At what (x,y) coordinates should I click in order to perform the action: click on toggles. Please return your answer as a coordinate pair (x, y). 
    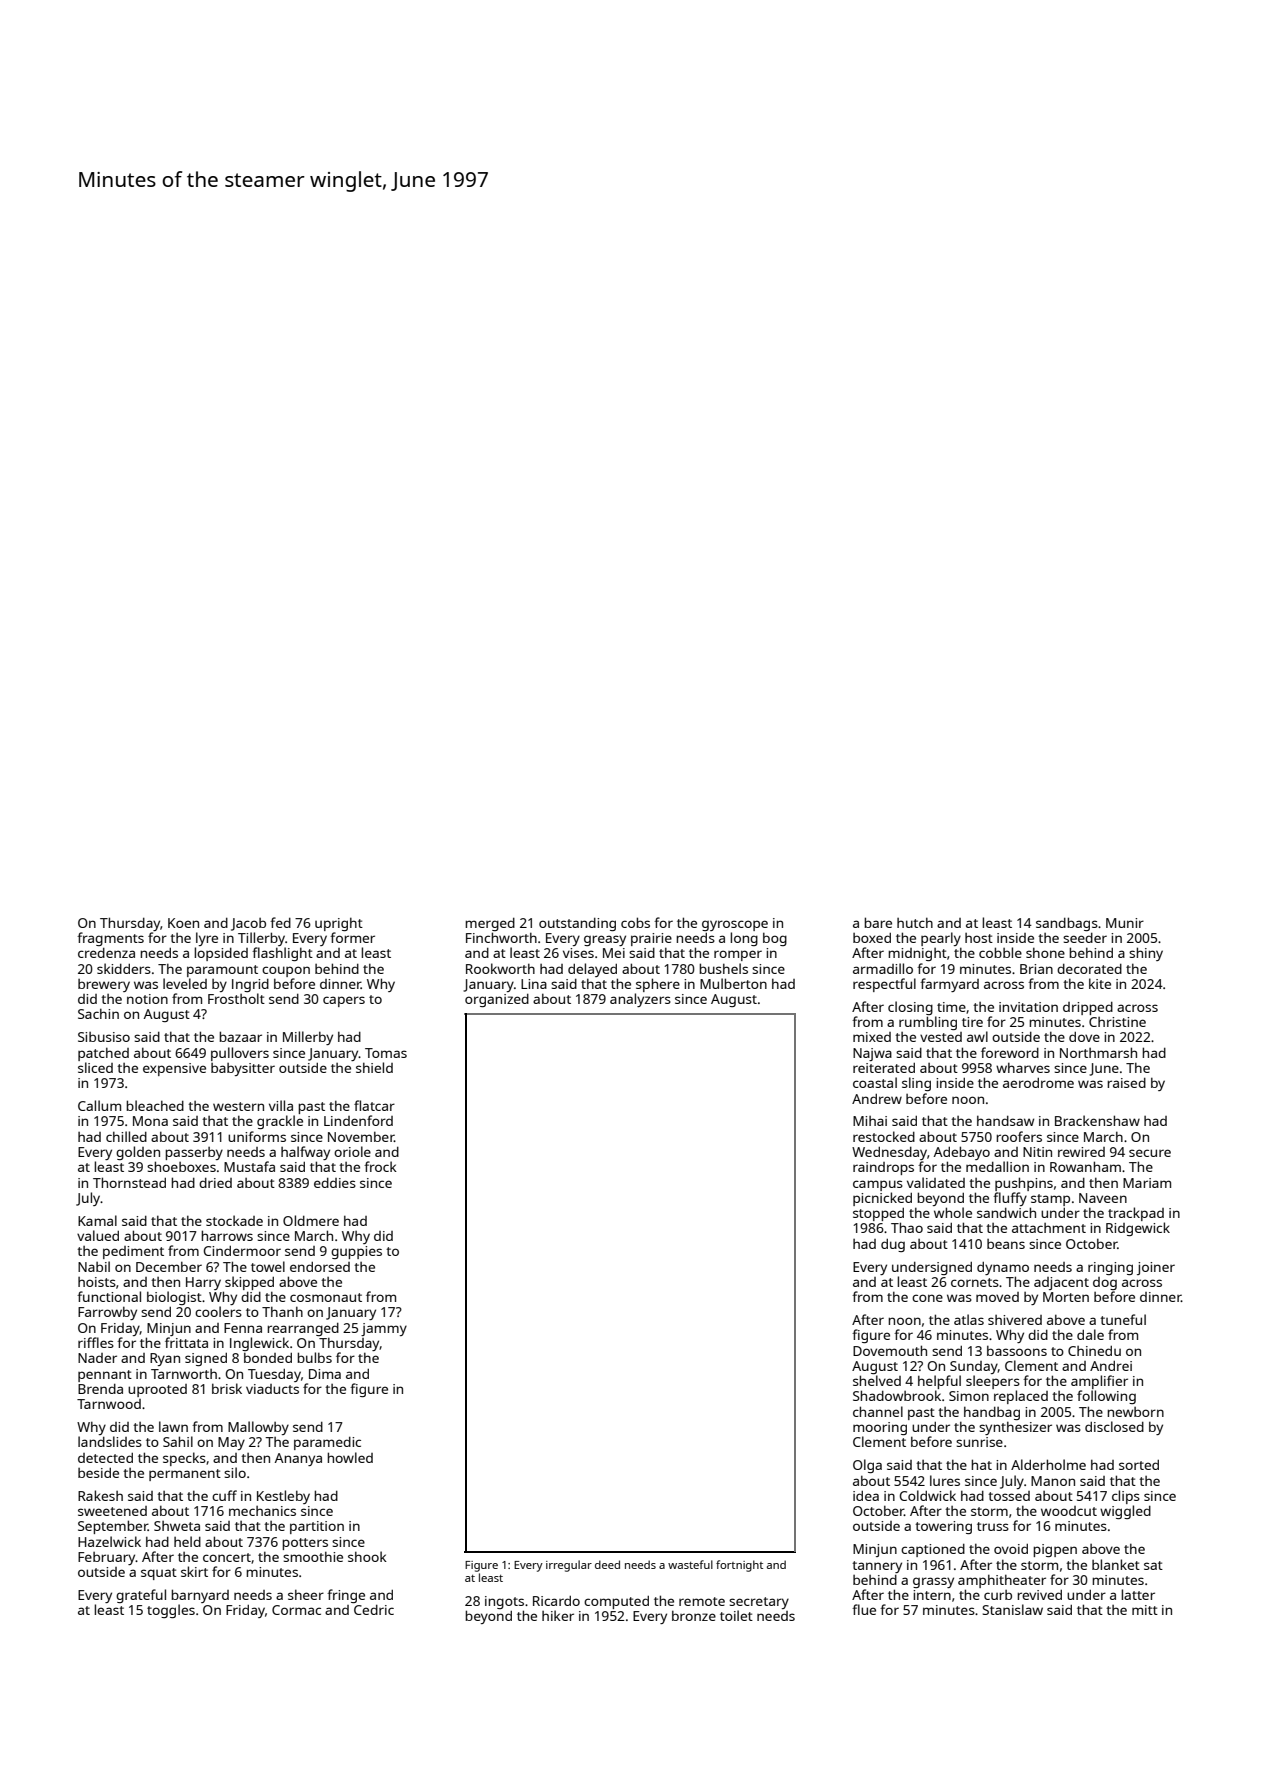
    Looking at the image, I should click on (171, 1611).
